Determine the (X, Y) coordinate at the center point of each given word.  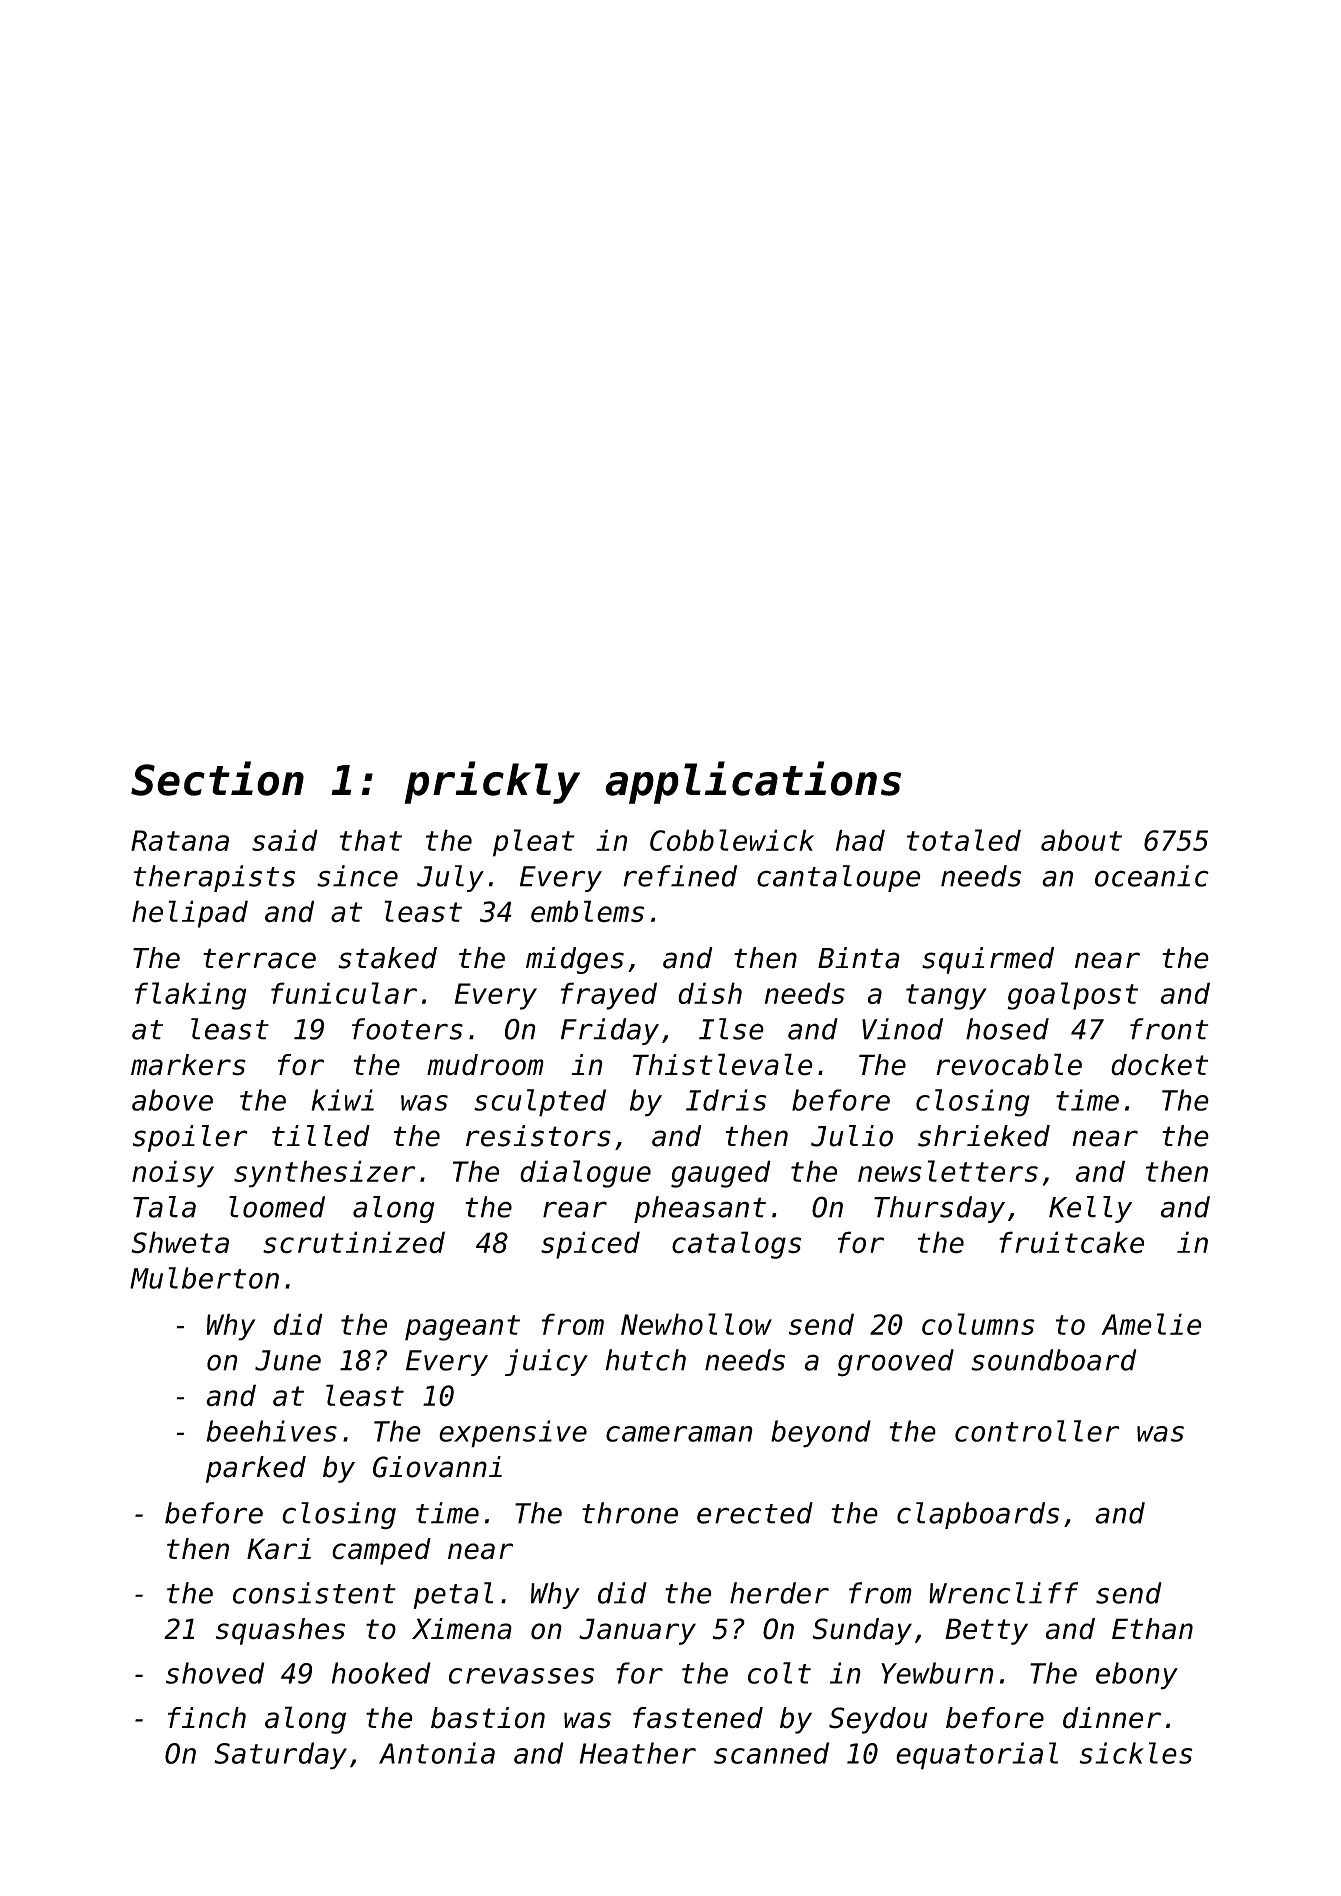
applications (753, 782)
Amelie (1151, 1324)
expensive (513, 1434)
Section (217, 778)
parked (256, 1469)
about (1081, 840)
